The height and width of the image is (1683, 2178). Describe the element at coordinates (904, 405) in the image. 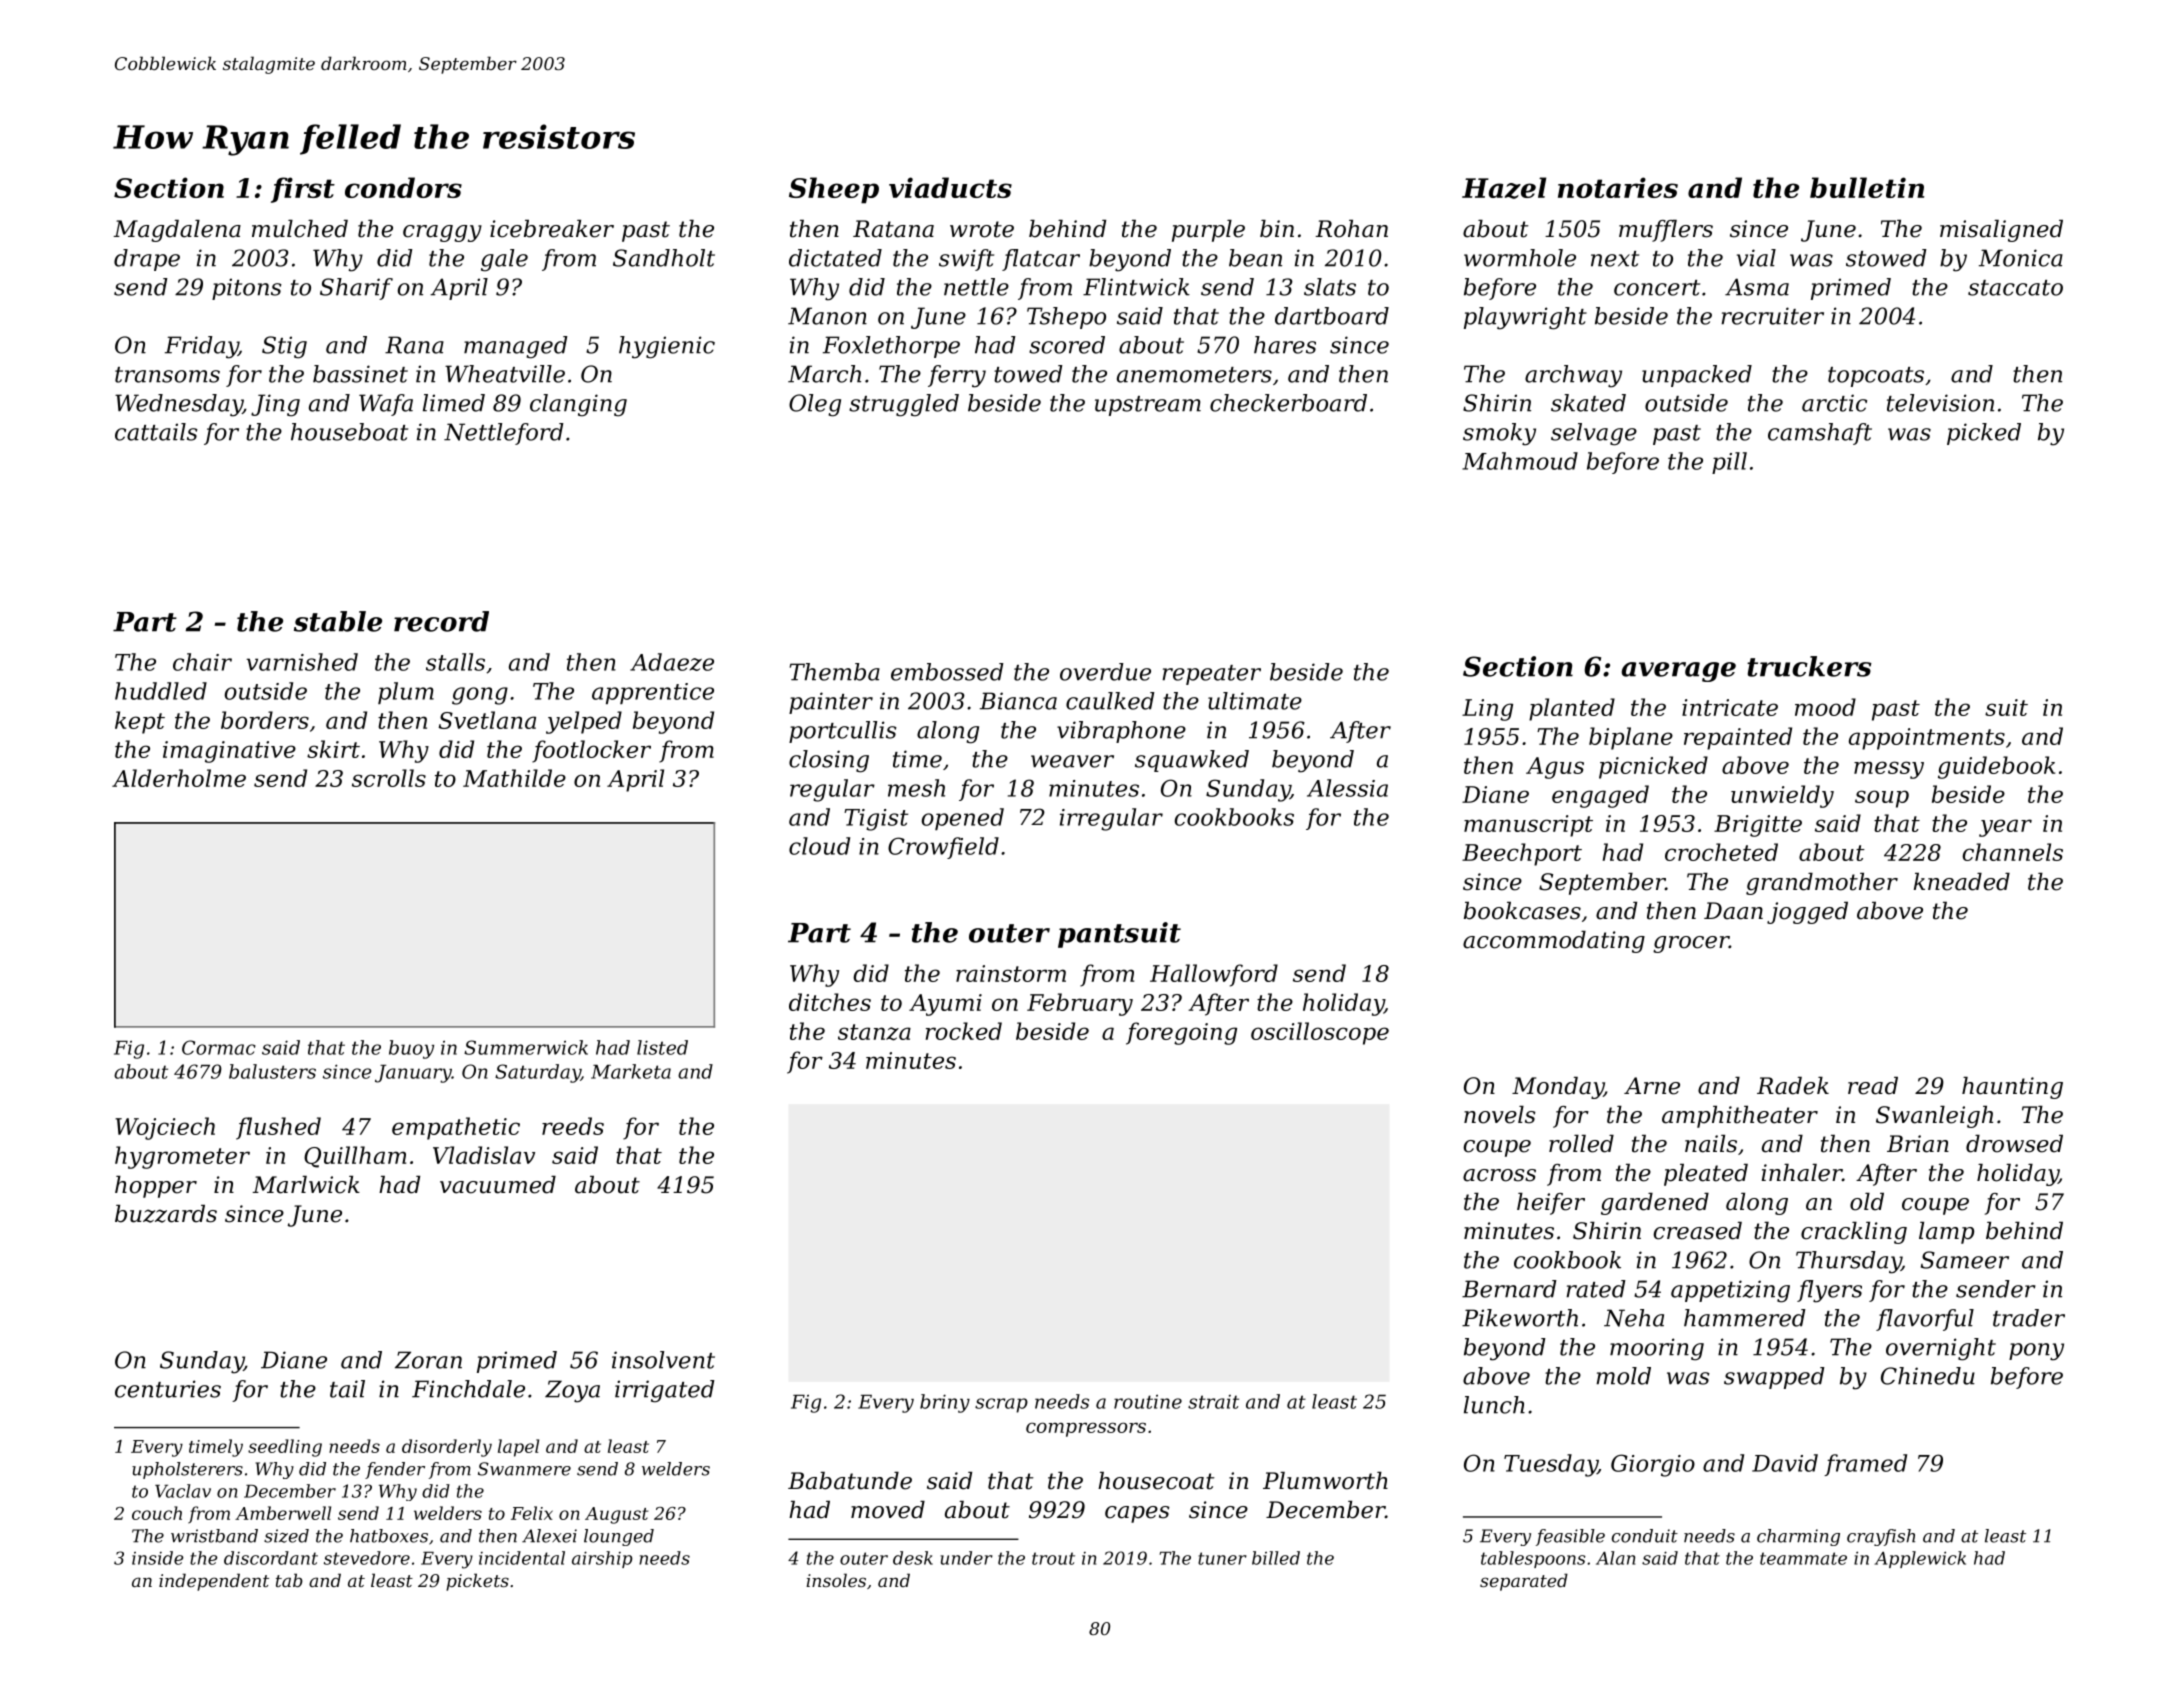

I see `struggled` at that location.
